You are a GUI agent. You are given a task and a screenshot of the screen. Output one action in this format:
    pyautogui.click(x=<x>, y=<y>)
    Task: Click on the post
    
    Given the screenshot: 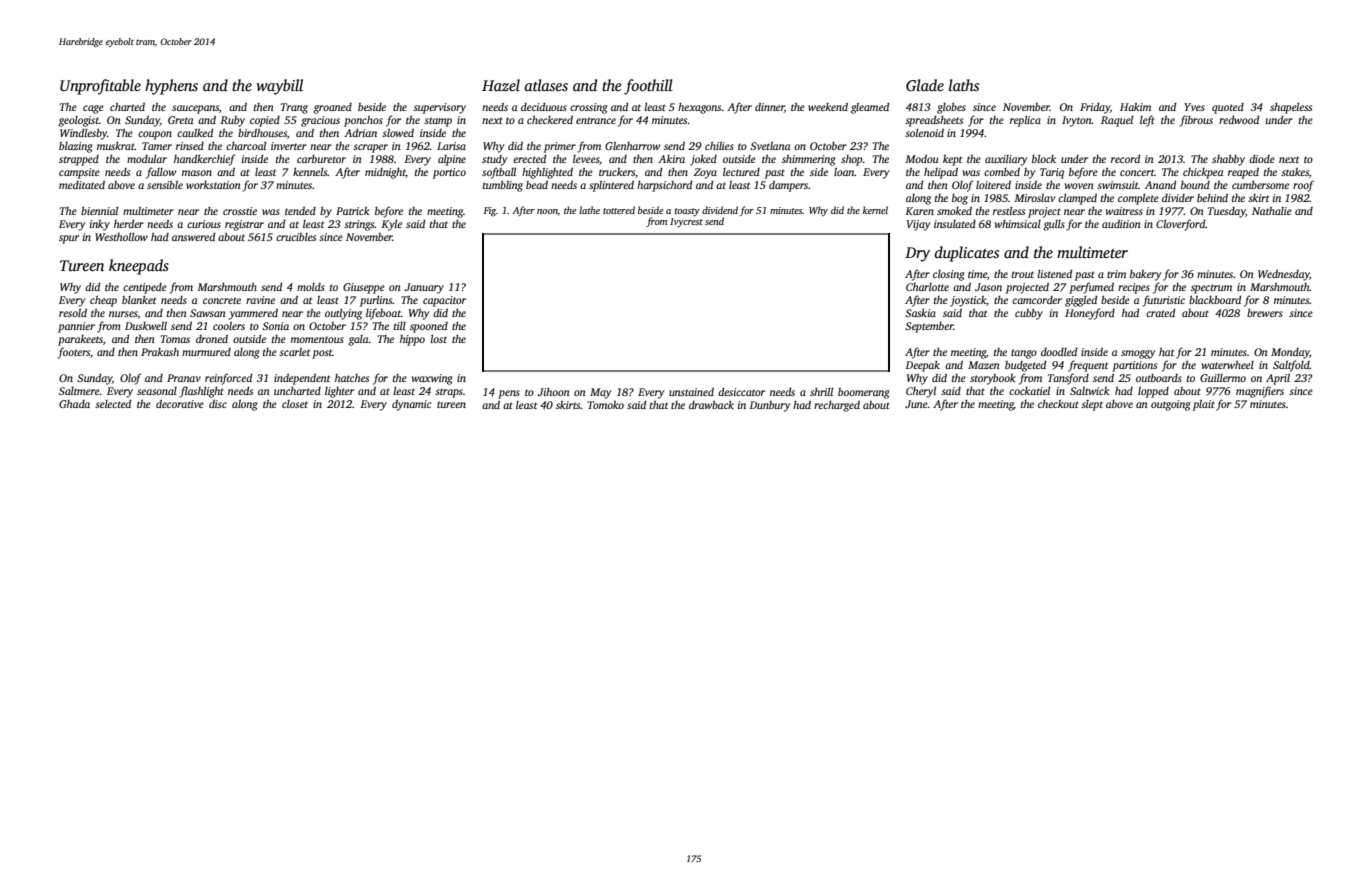 What is the action you would take?
    pyautogui.click(x=322, y=354)
